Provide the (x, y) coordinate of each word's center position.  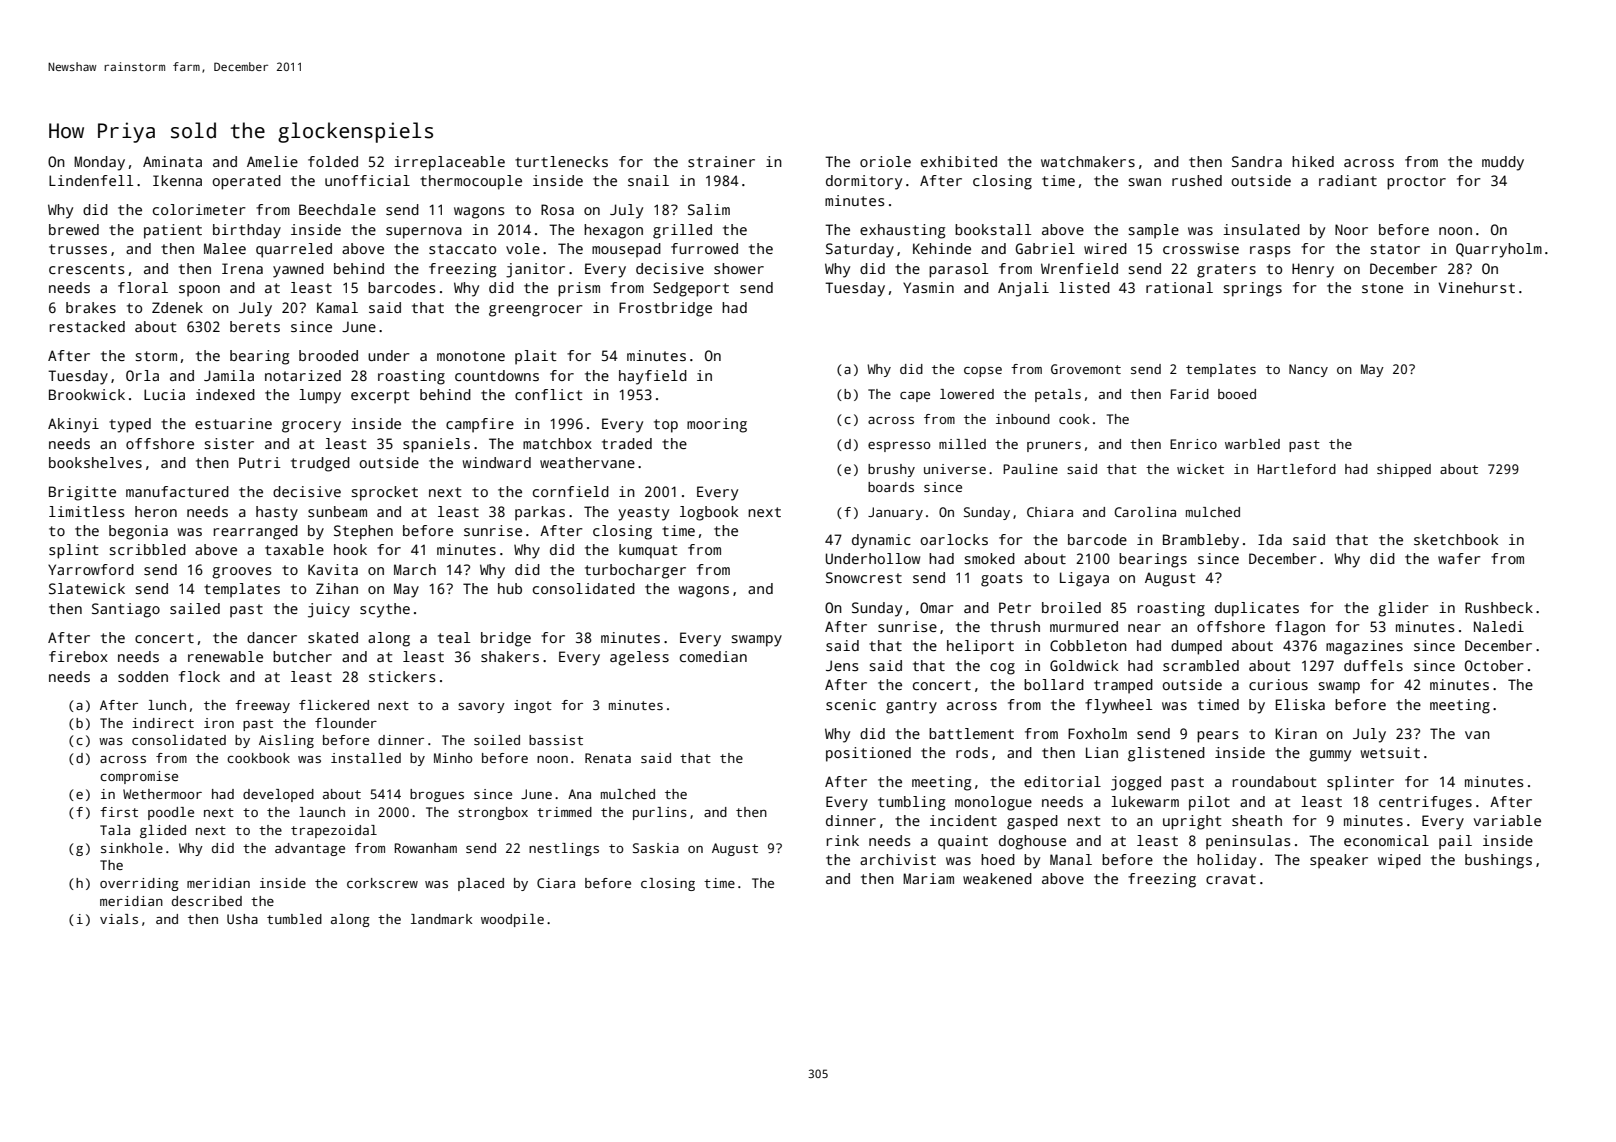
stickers (402, 676)
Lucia (164, 394)
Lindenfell (91, 180)
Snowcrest (864, 577)
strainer (721, 161)
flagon (1300, 628)
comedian (713, 656)
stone (1382, 288)
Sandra (1257, 161)
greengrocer (536, 311)
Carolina (1145, 512)
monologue (993, 803)
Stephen (363, 532)
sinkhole (132, 848)
